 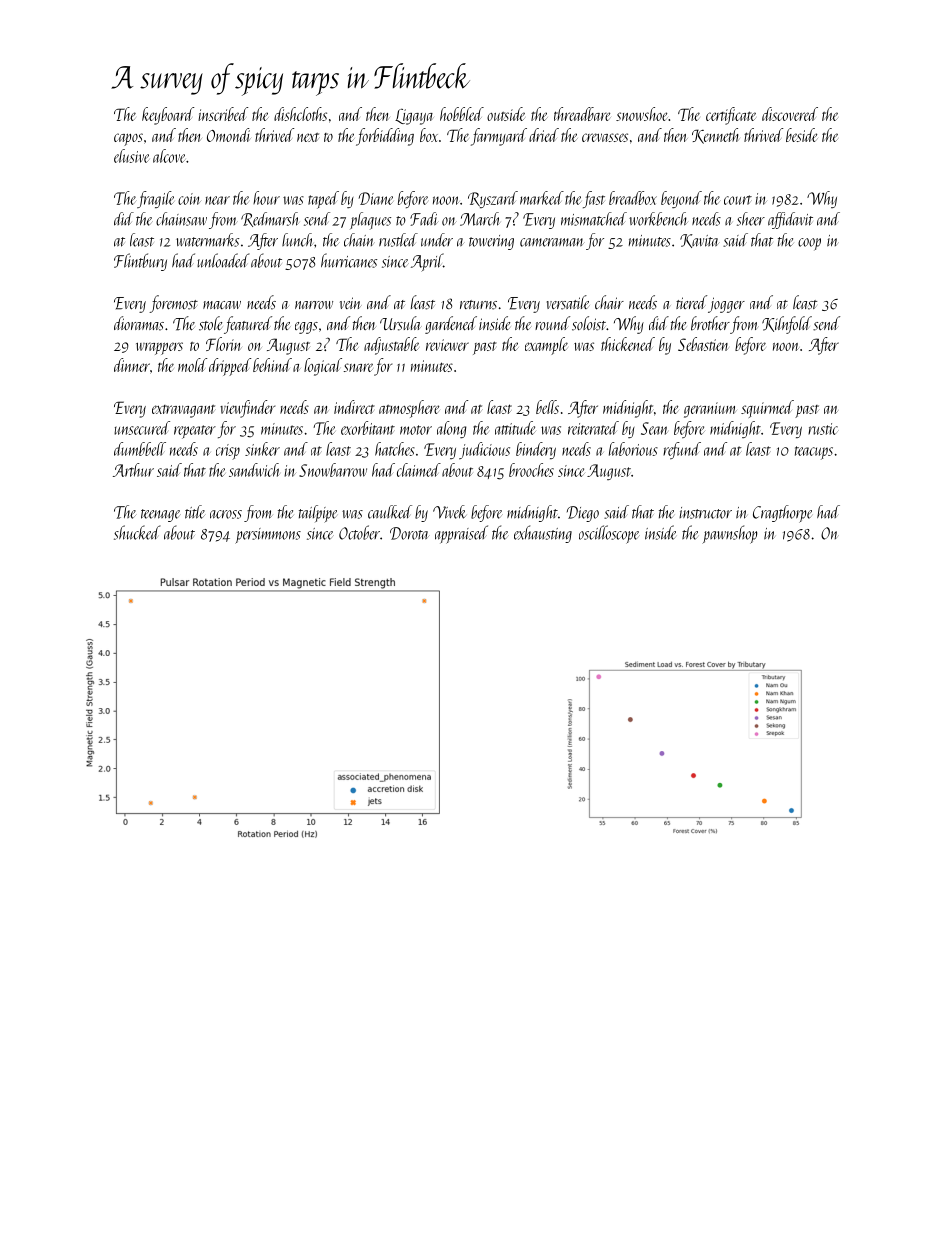 I want to click on squirmed, so click(x=767, y=409).
